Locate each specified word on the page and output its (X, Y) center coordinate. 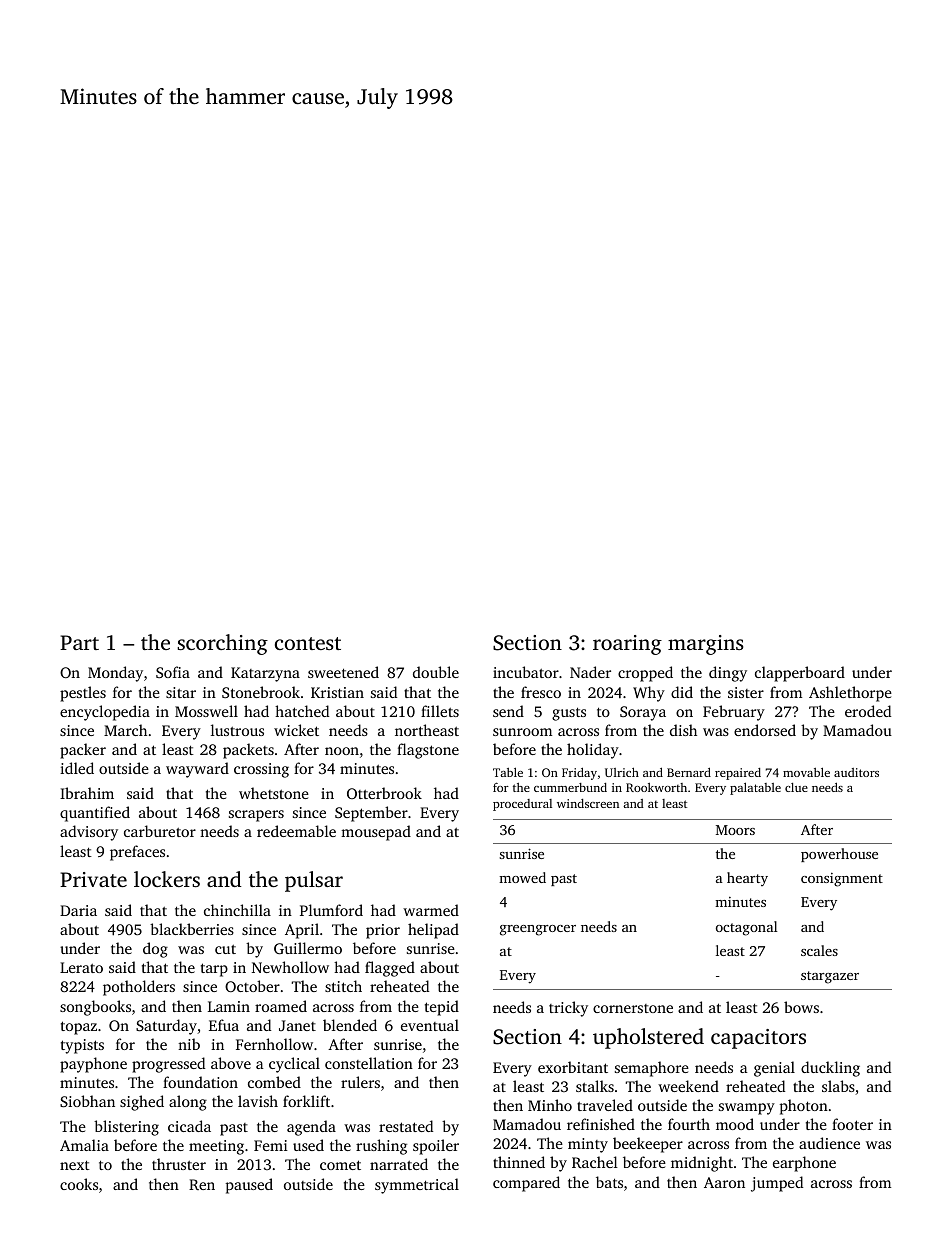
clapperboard (800, 674)
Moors (735, 830)
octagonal (747, 928)
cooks (79, 1184)
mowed (522, 877)
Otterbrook (384, 793)
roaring (627, 645)
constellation (369, 1063)
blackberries (192, 929)
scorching (222, 644)
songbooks (95, 1008)
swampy (747, 1109)
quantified (95, 814)
